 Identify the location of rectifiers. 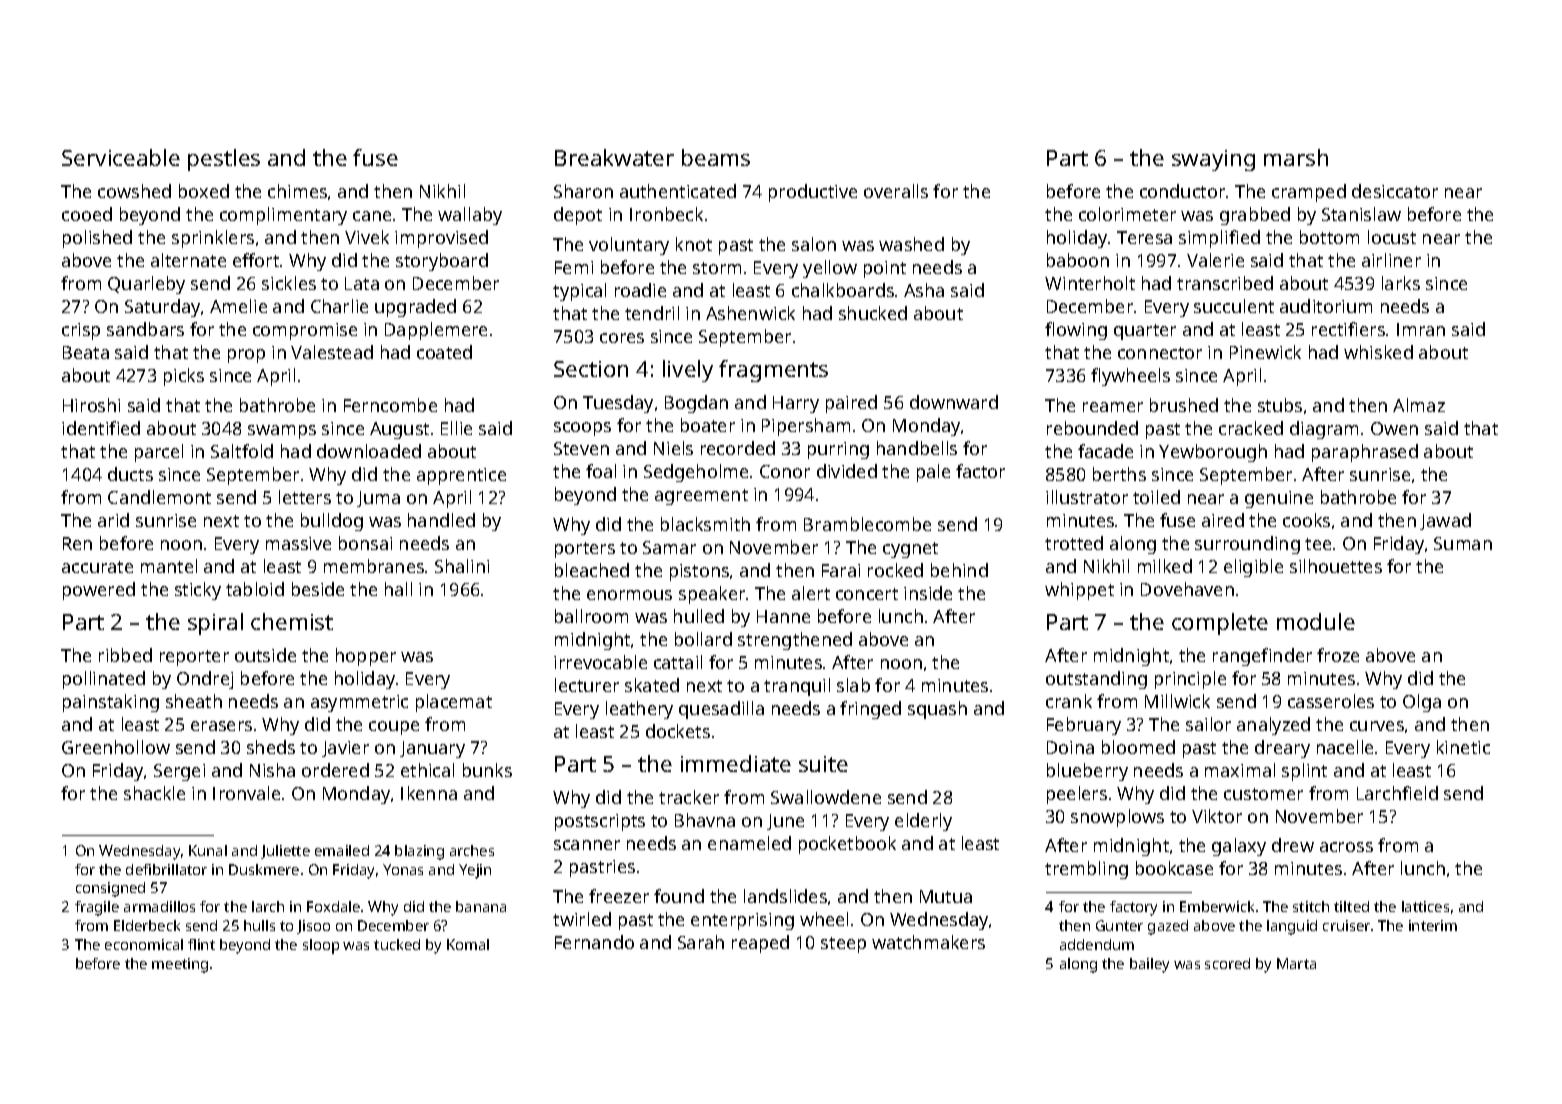
(1348, 329).
